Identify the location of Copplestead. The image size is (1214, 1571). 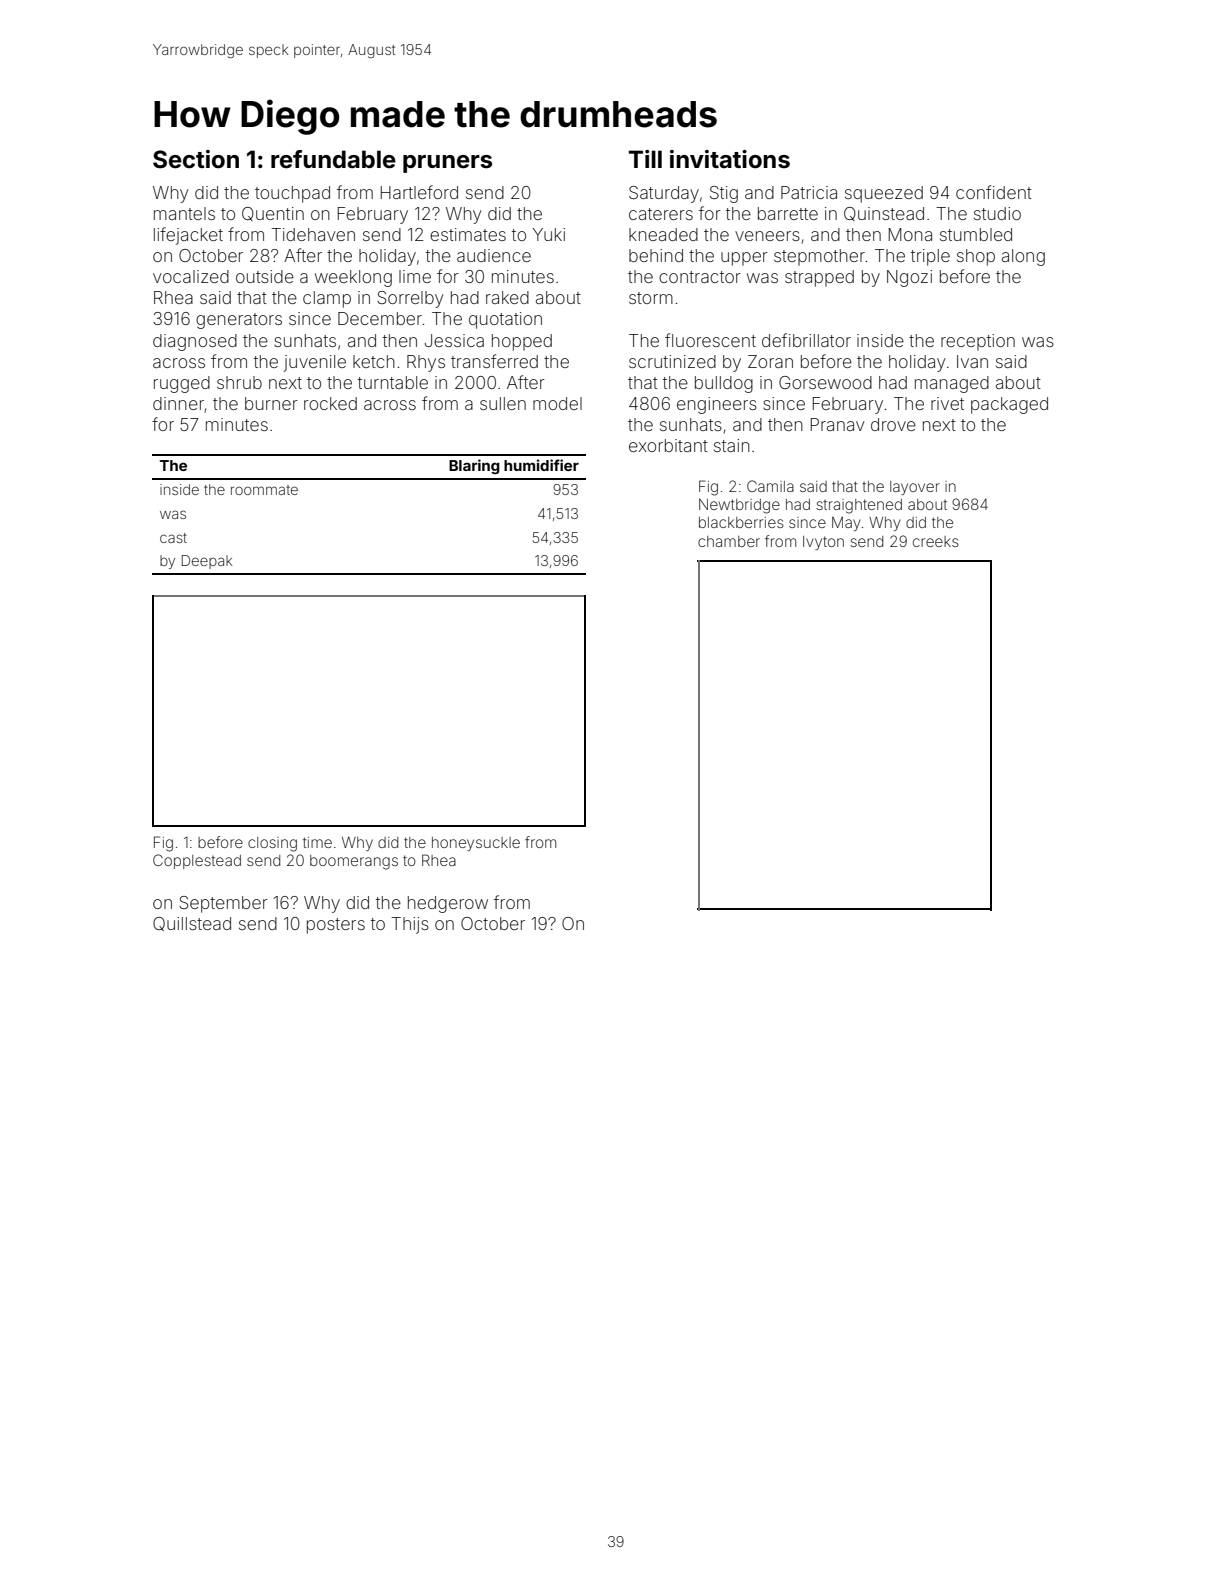
(197, 861).
